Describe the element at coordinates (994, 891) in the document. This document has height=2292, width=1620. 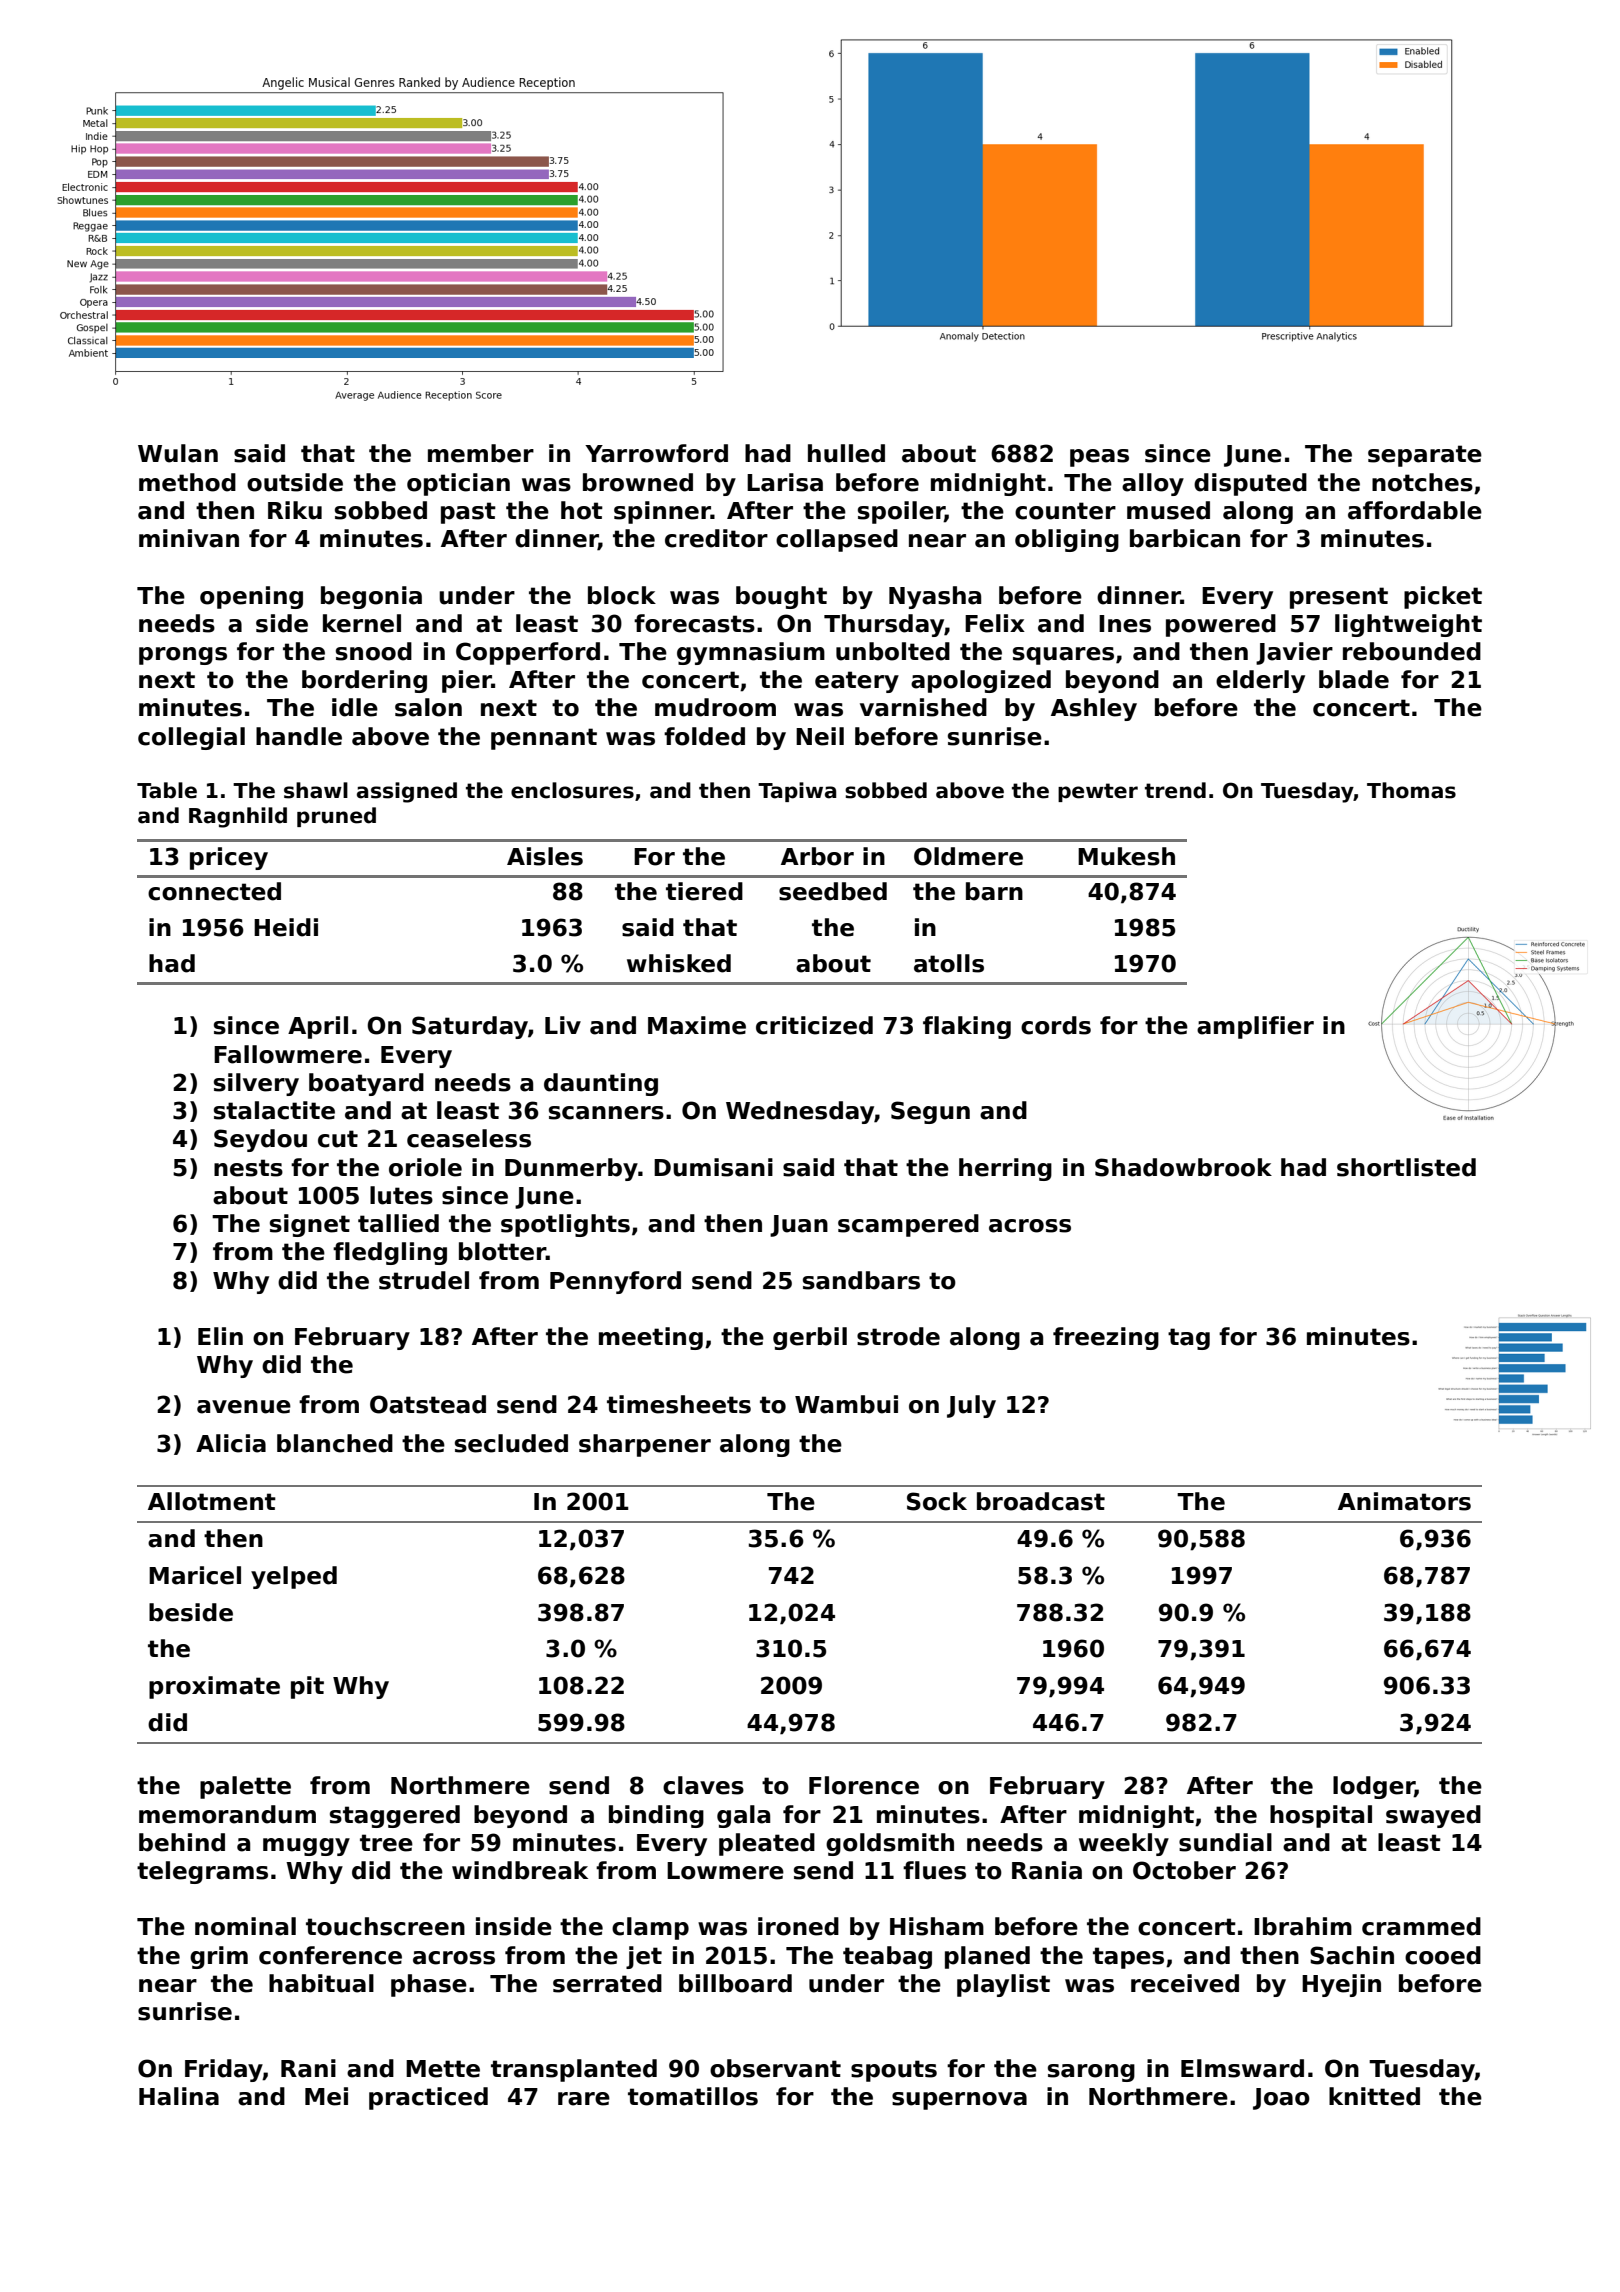
I see `barn` at that location.
